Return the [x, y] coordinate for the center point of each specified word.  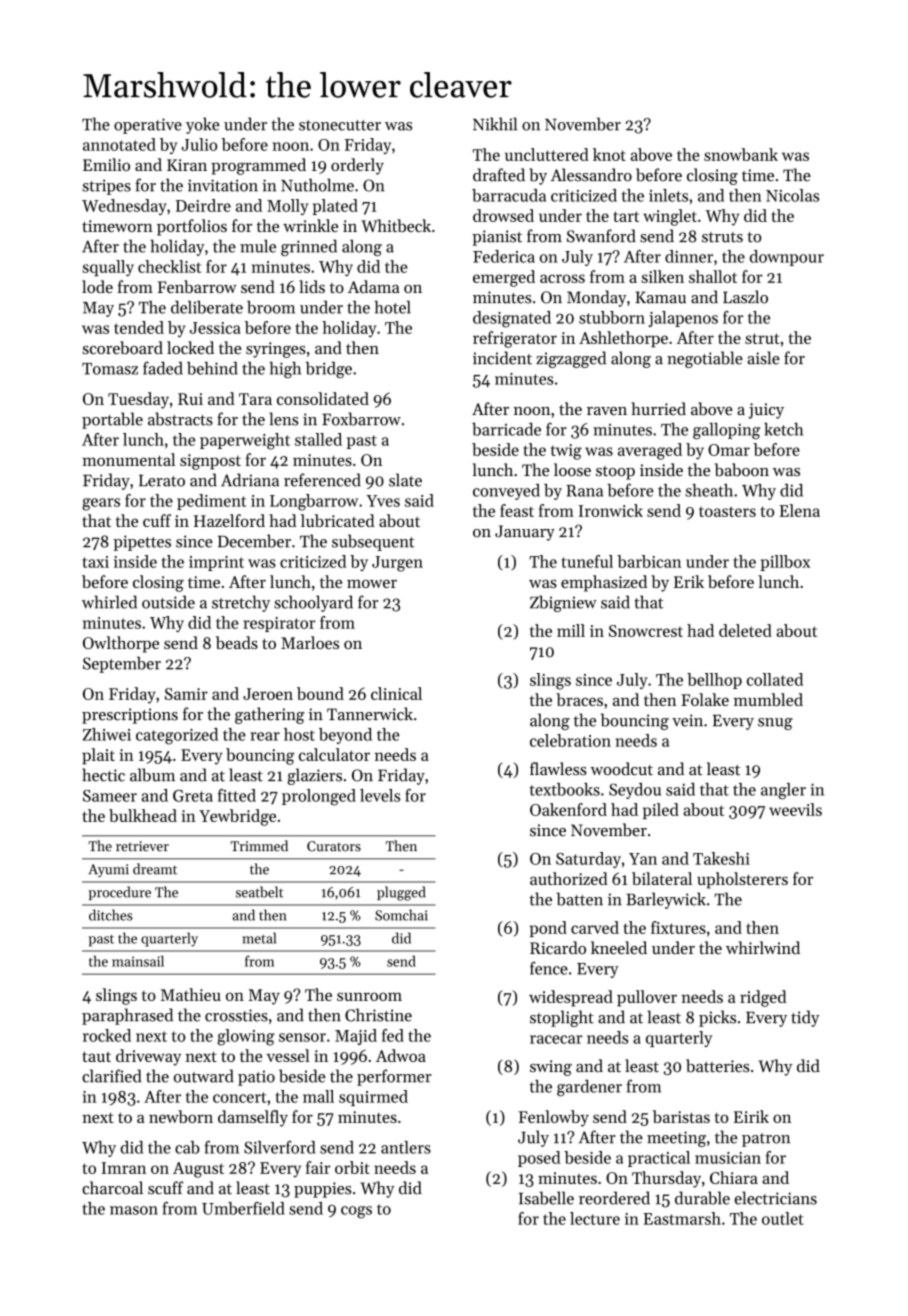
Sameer [110, 796]
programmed [258, 166]
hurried [658, 408]
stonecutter [340, 125]
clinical [396, 693]
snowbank [741, 154]
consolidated [323, 398]
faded [163, 368]
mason [134, 1210]
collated [775, 679]
